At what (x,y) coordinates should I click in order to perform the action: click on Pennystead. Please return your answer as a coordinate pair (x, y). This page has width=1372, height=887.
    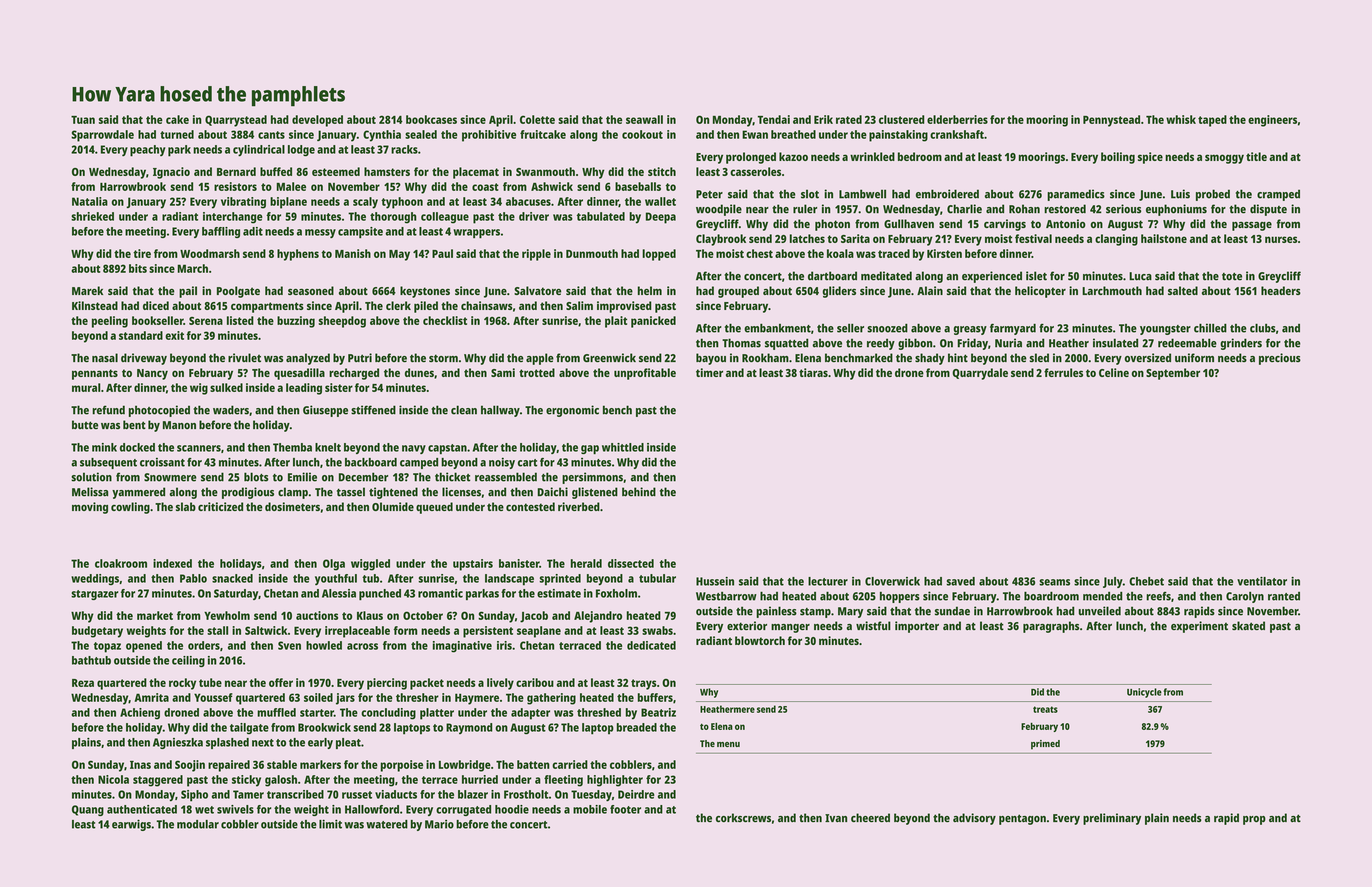
    Looking at the image, I should click on (1111, 121).
